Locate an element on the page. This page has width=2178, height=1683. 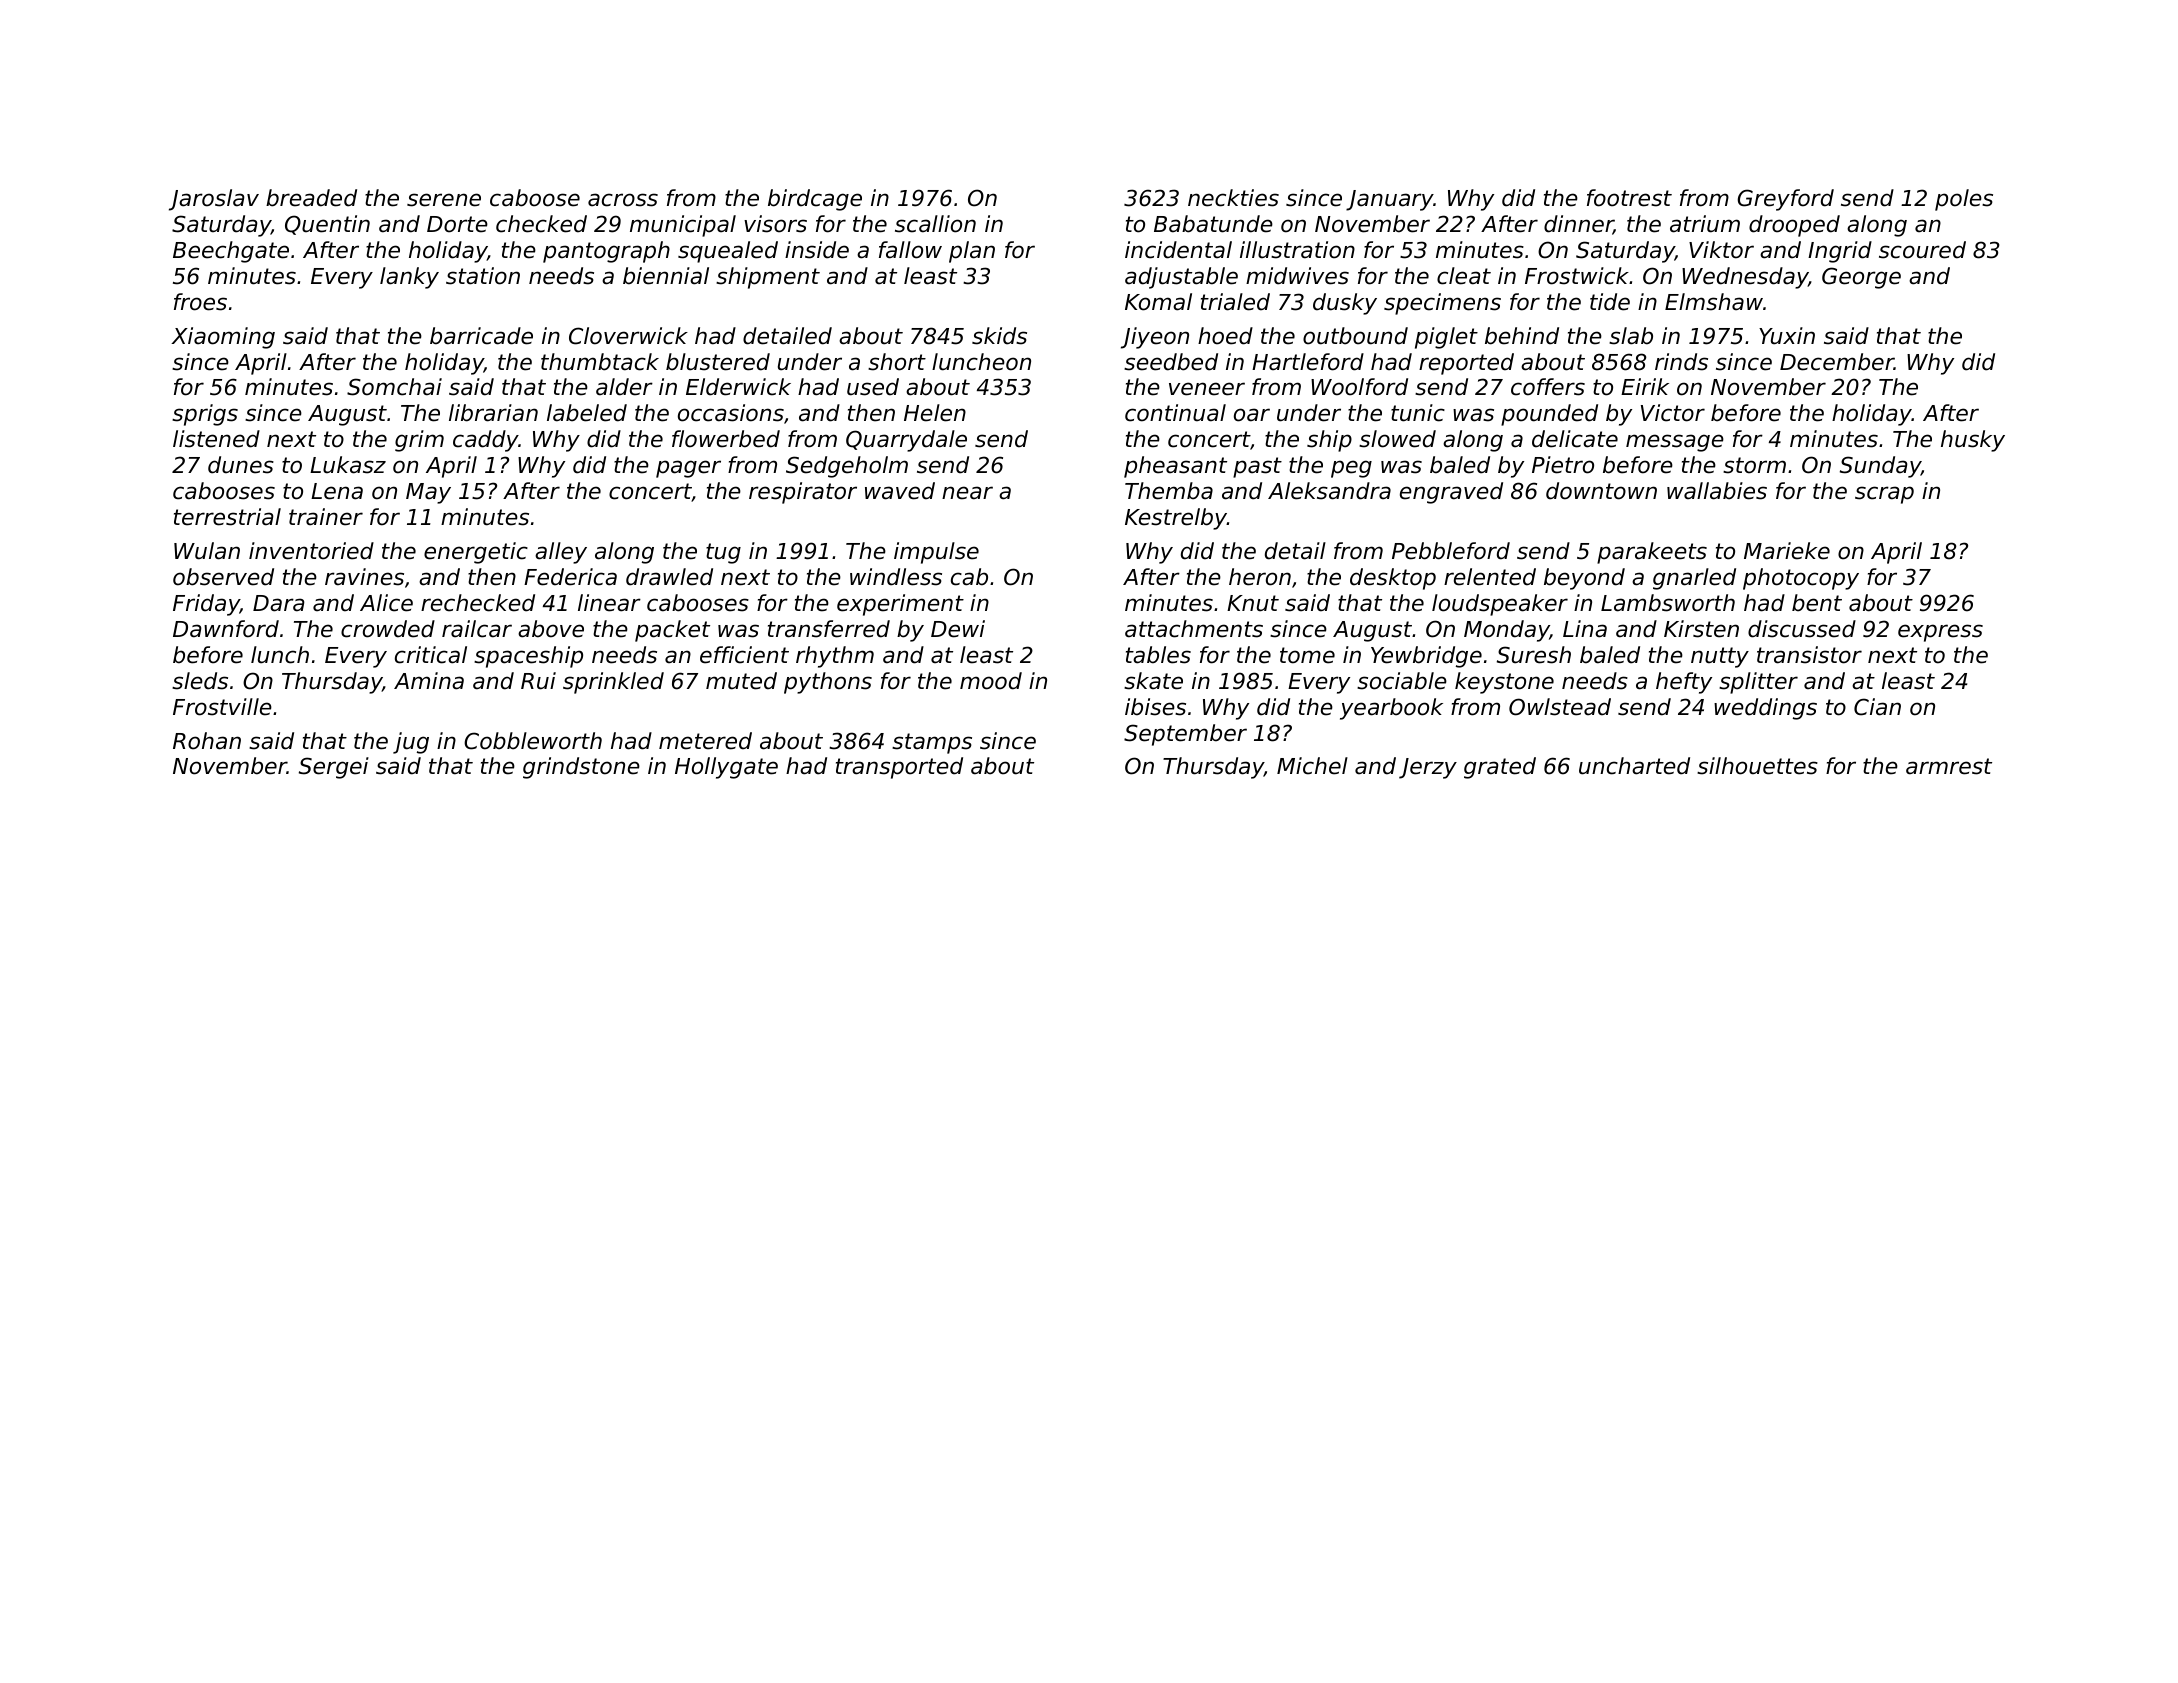
footrest is located at coordinates (1629, 198).
